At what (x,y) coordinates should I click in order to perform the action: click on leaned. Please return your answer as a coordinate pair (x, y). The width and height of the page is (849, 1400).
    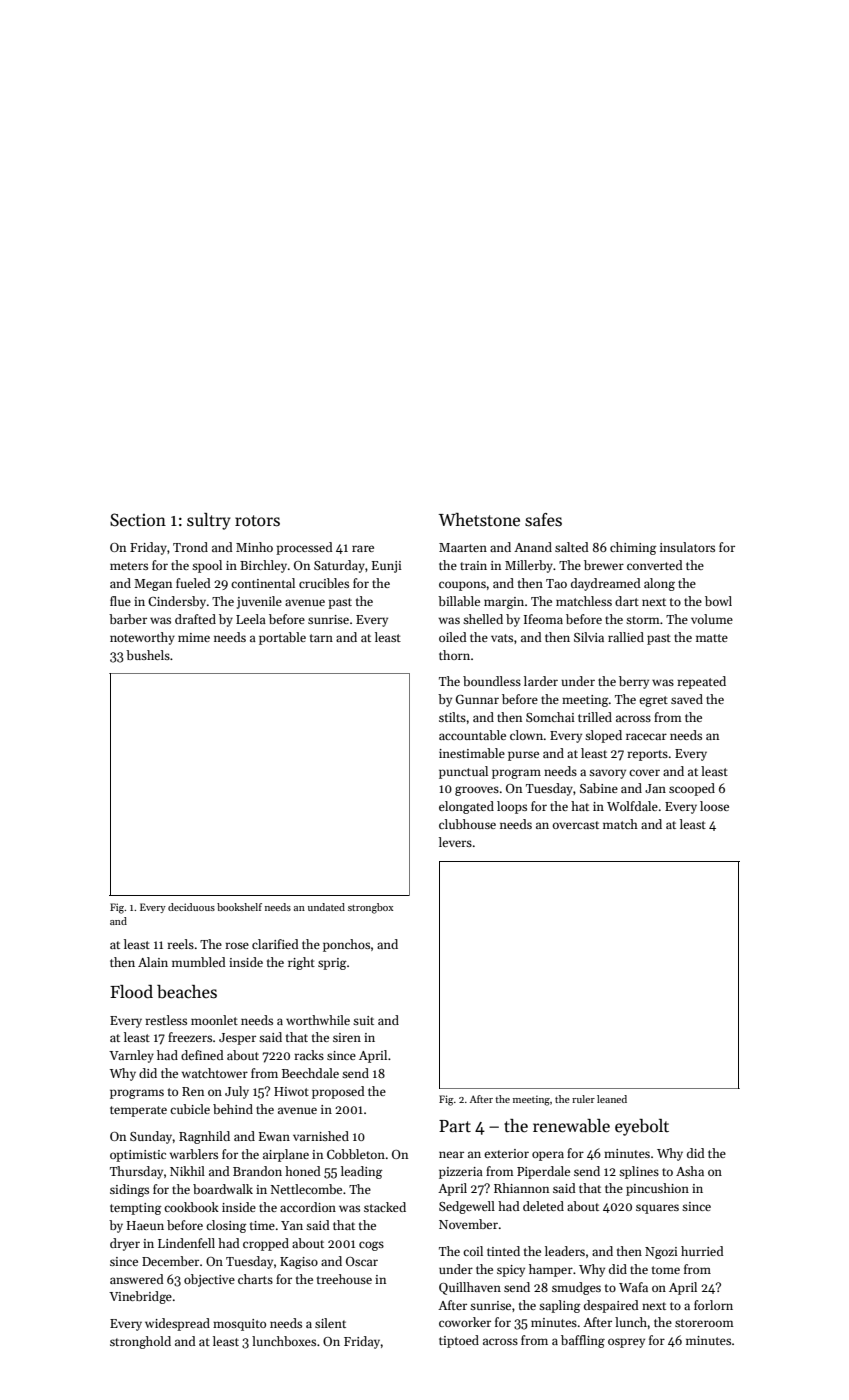
    Looking at the image, I should click on (612, 1099).
